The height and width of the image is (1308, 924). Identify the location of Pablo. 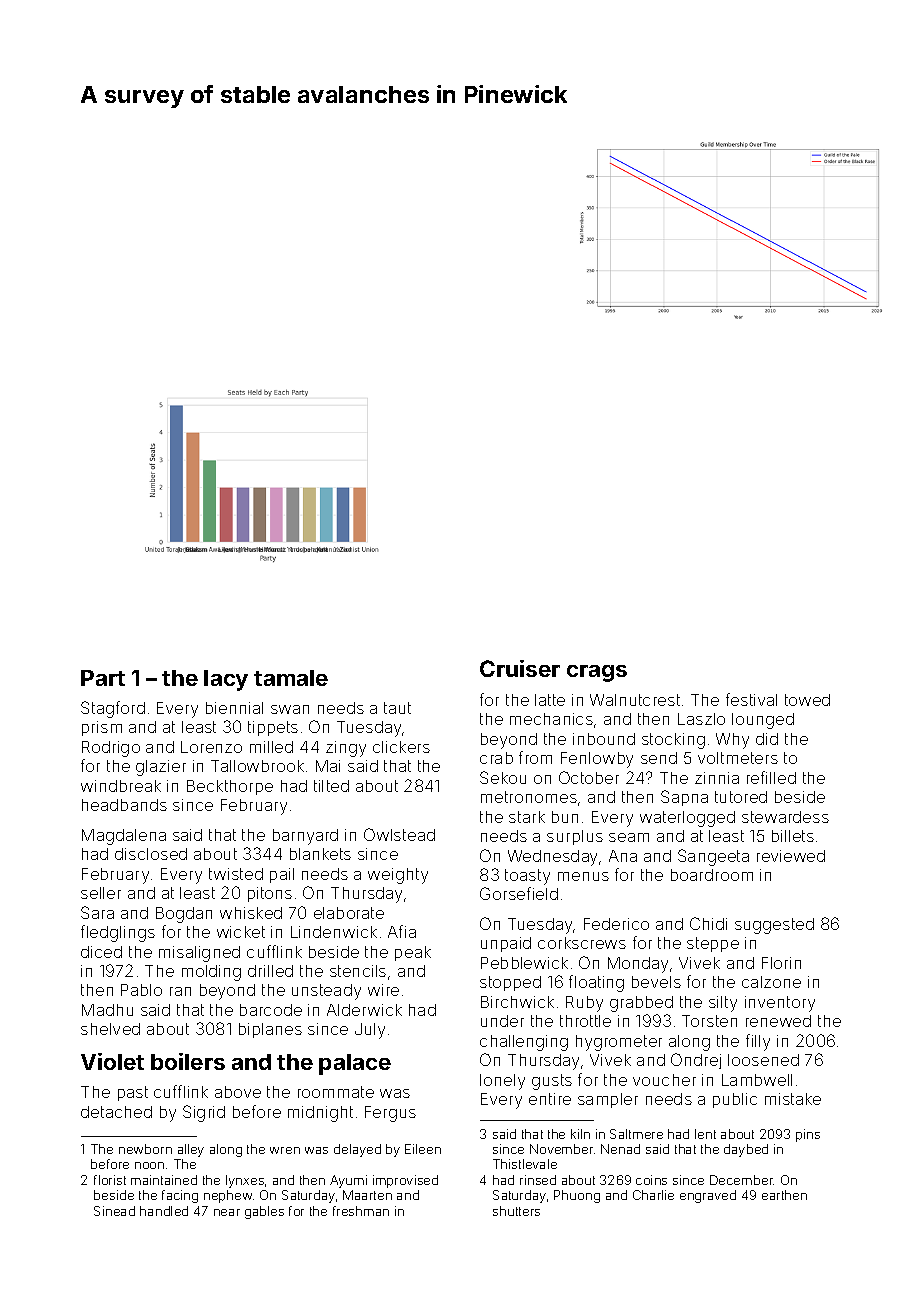
(141, 990).
